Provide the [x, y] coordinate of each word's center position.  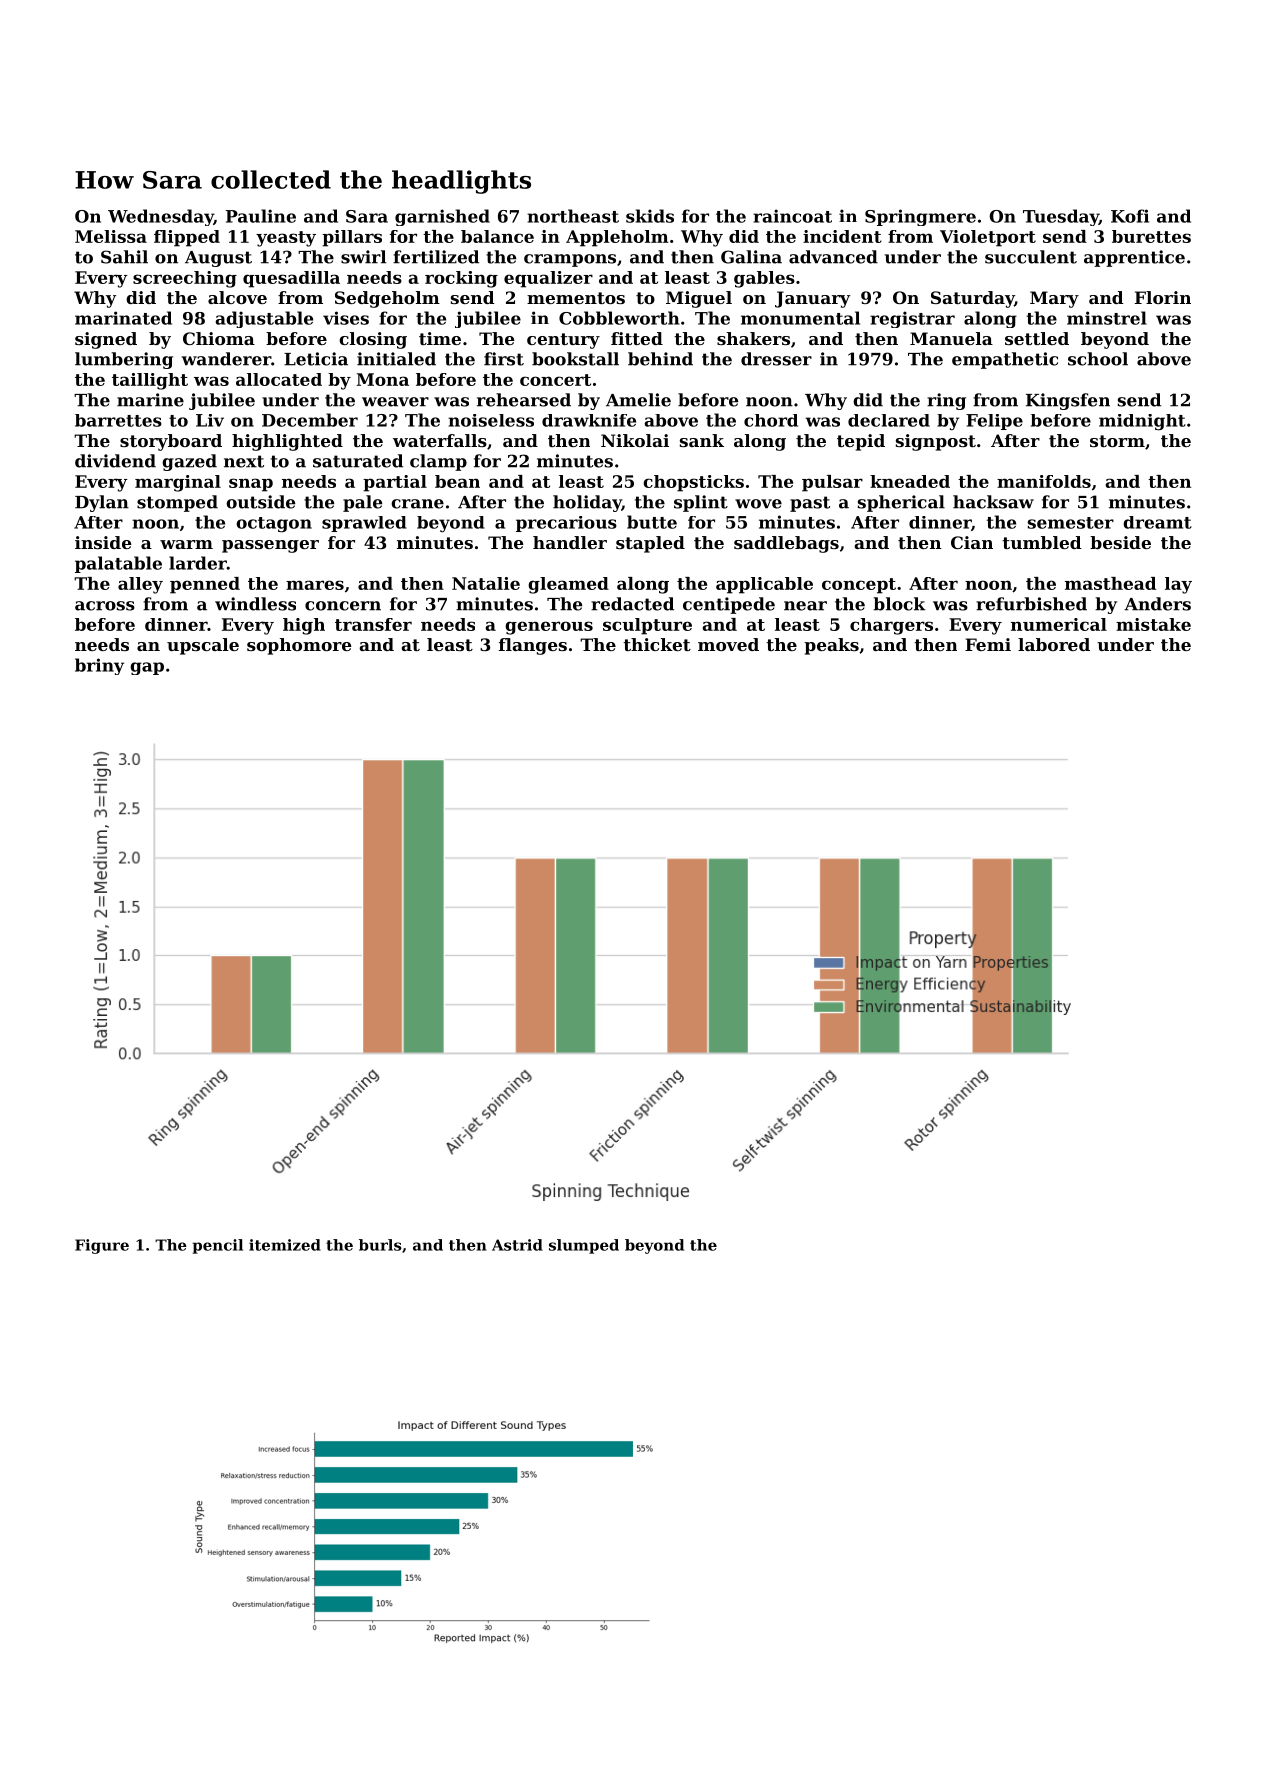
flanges [533, 646]
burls [380, 1245]
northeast [573, 216]
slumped [584, 1246]
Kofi [1130, 216]
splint [701, 503]
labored [1054, 644]
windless [255, 604]
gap [147, 668]
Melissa [111, 236]
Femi [988, 644]
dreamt [1157, 522]
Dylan [102, 503]
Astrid [517, 1245]
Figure [102, 1246]
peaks [831, 646]
